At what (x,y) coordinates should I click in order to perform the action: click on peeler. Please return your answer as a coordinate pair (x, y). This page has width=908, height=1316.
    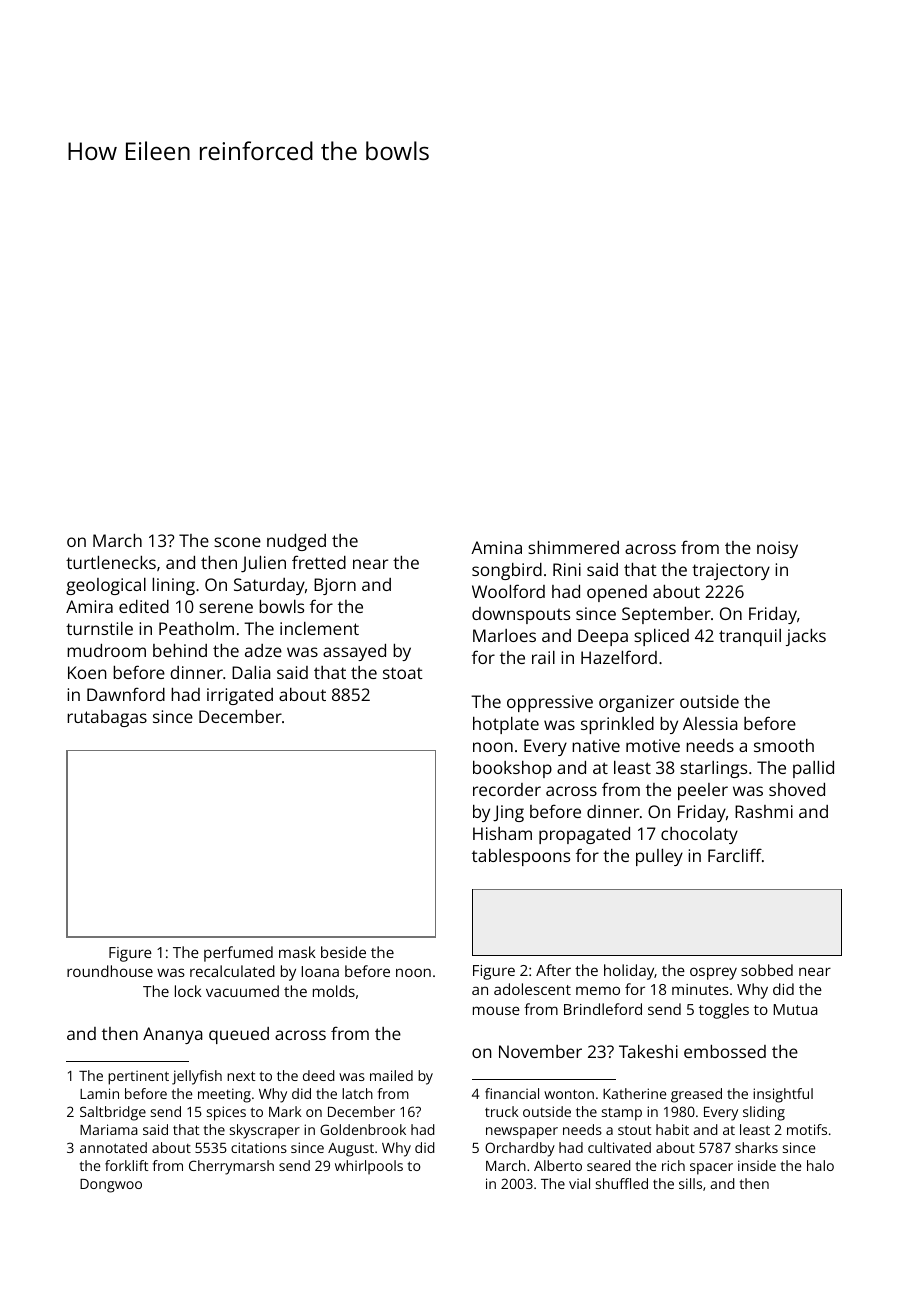
    Looking at the image, I should click on (703, 791).
